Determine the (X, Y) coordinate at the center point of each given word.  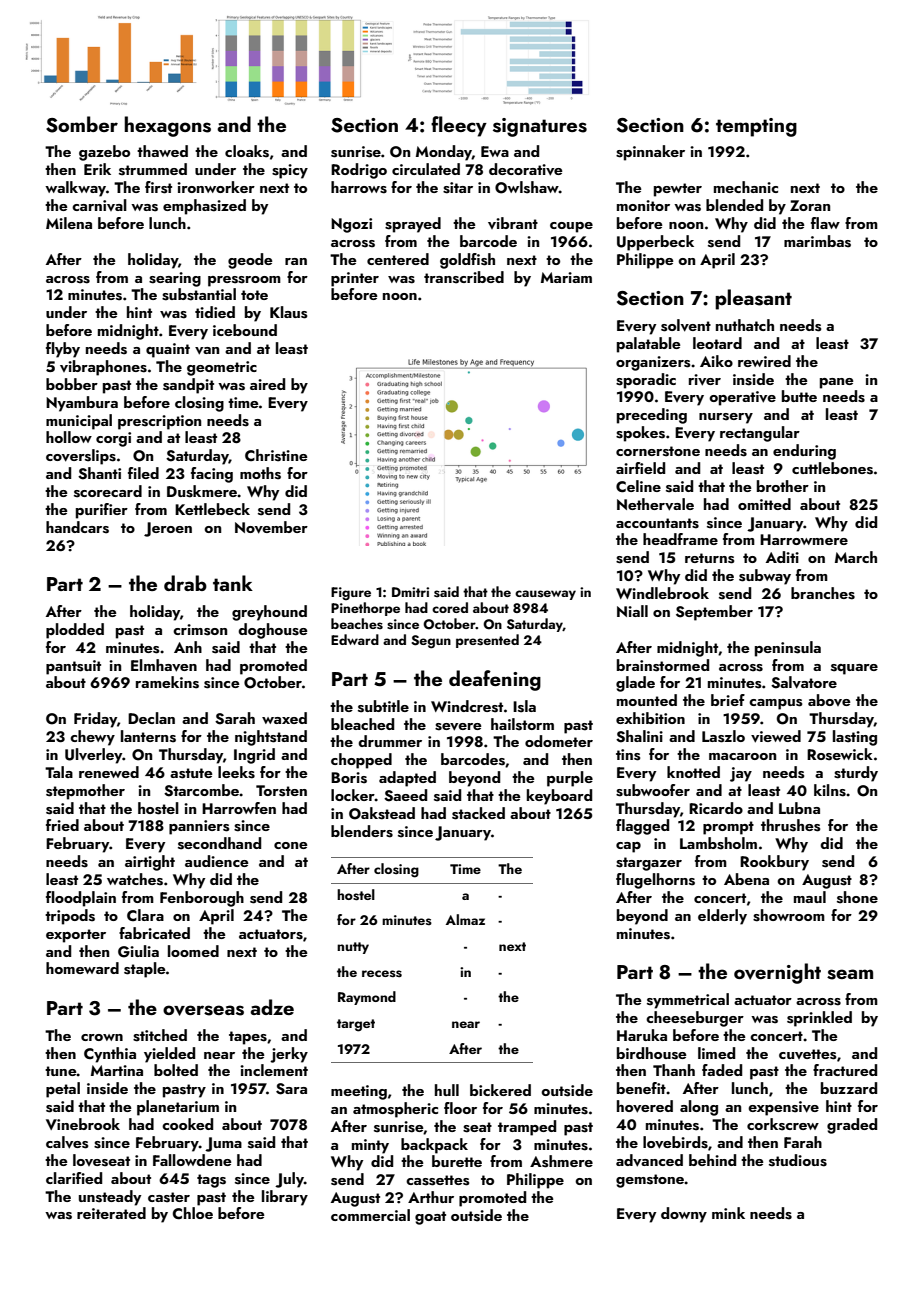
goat (430, 1218)
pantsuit (73, 667)
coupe (571, 227)
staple (144, 970)
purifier (102, 511)
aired (267, 384)
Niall (632, 611)
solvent (686, 325)
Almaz (465, 919)
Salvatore (804, 682)
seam (850, 974)
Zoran (810, 205)
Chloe (193, 1213)
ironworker (216, 187)
